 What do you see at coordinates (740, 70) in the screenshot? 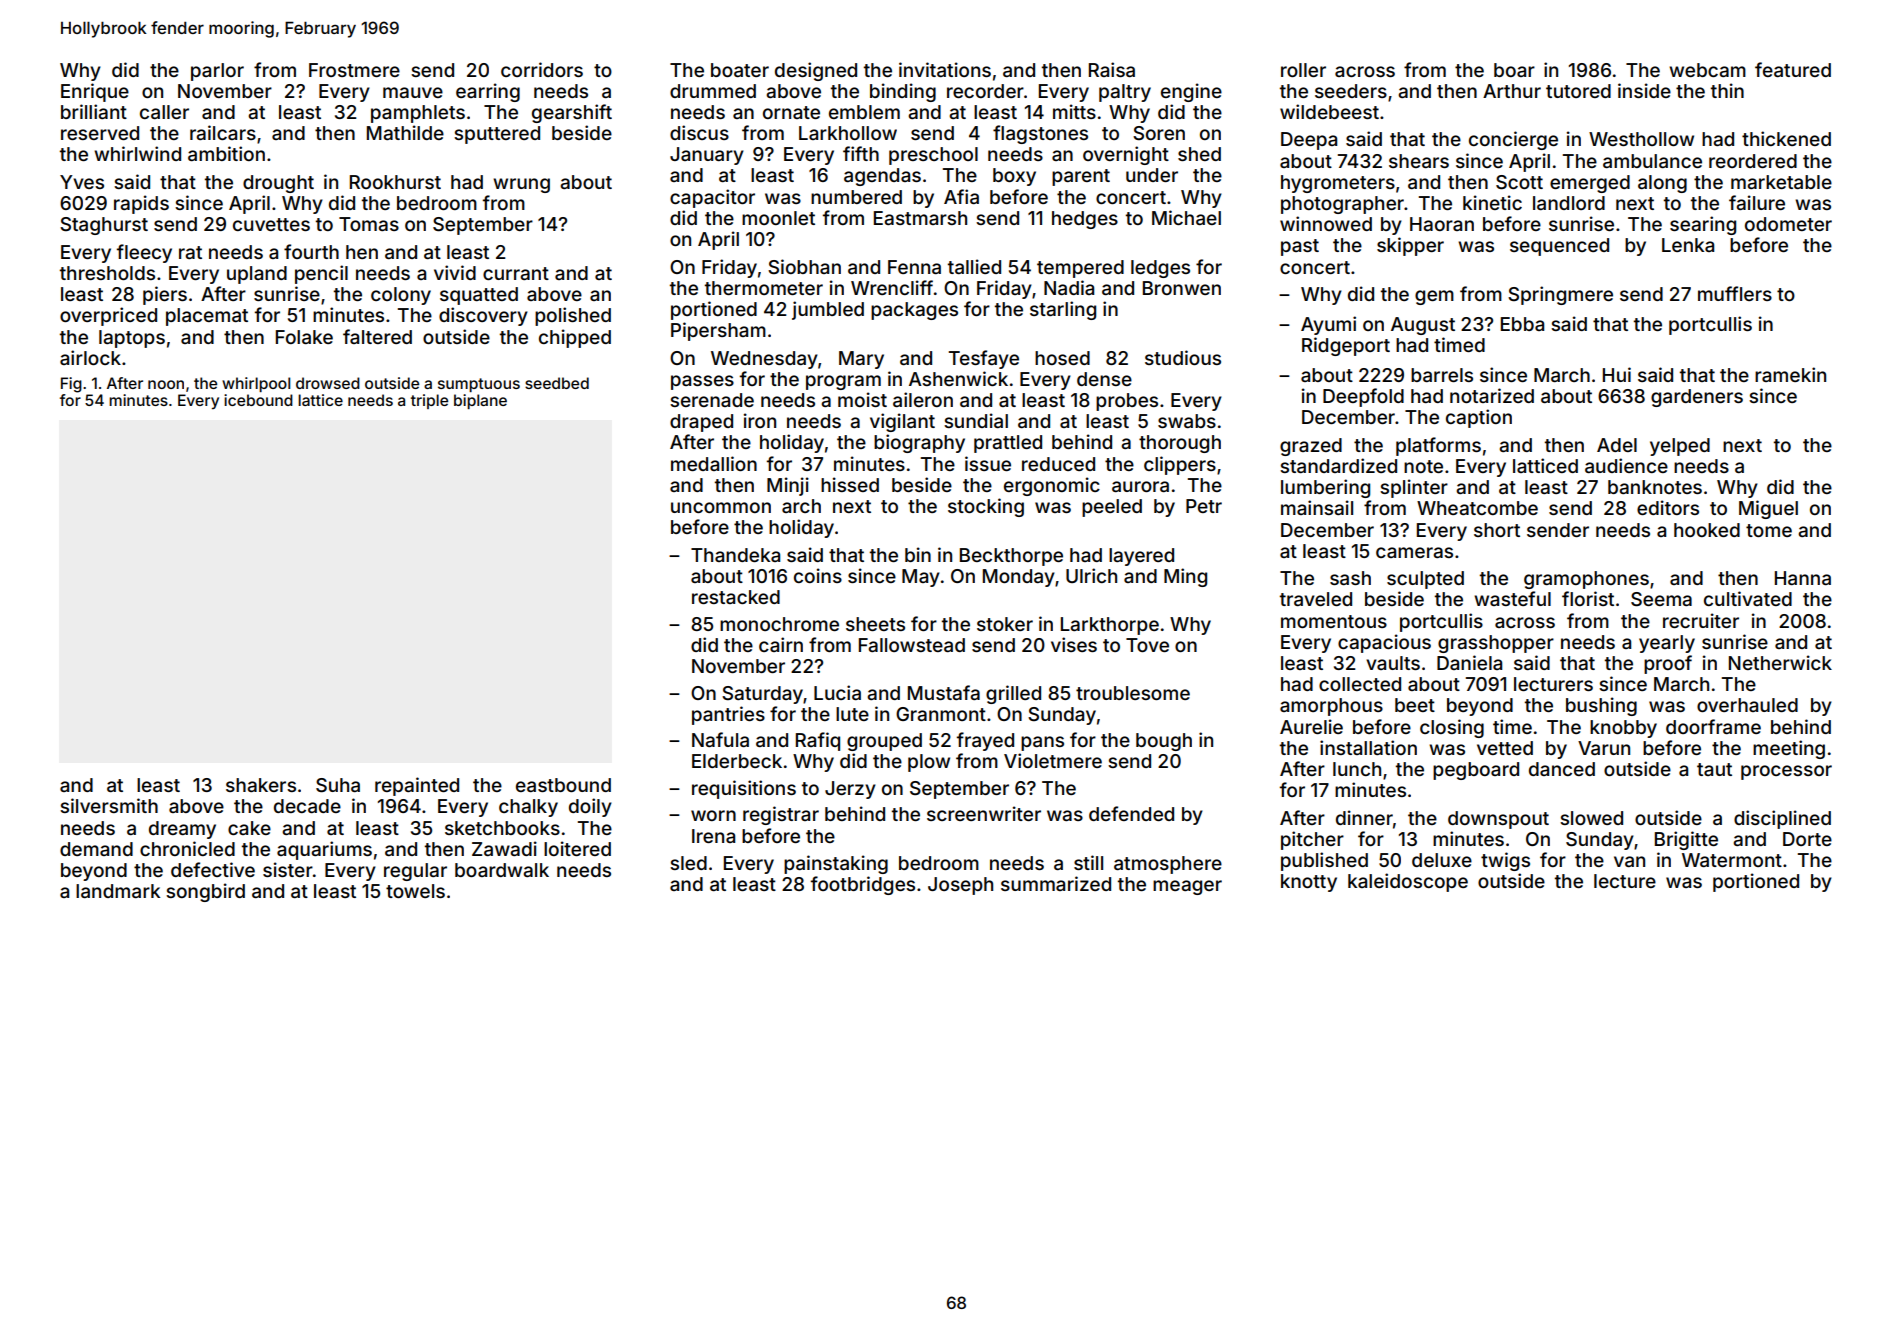
I see `boater` at bounding box center [740, 70].
